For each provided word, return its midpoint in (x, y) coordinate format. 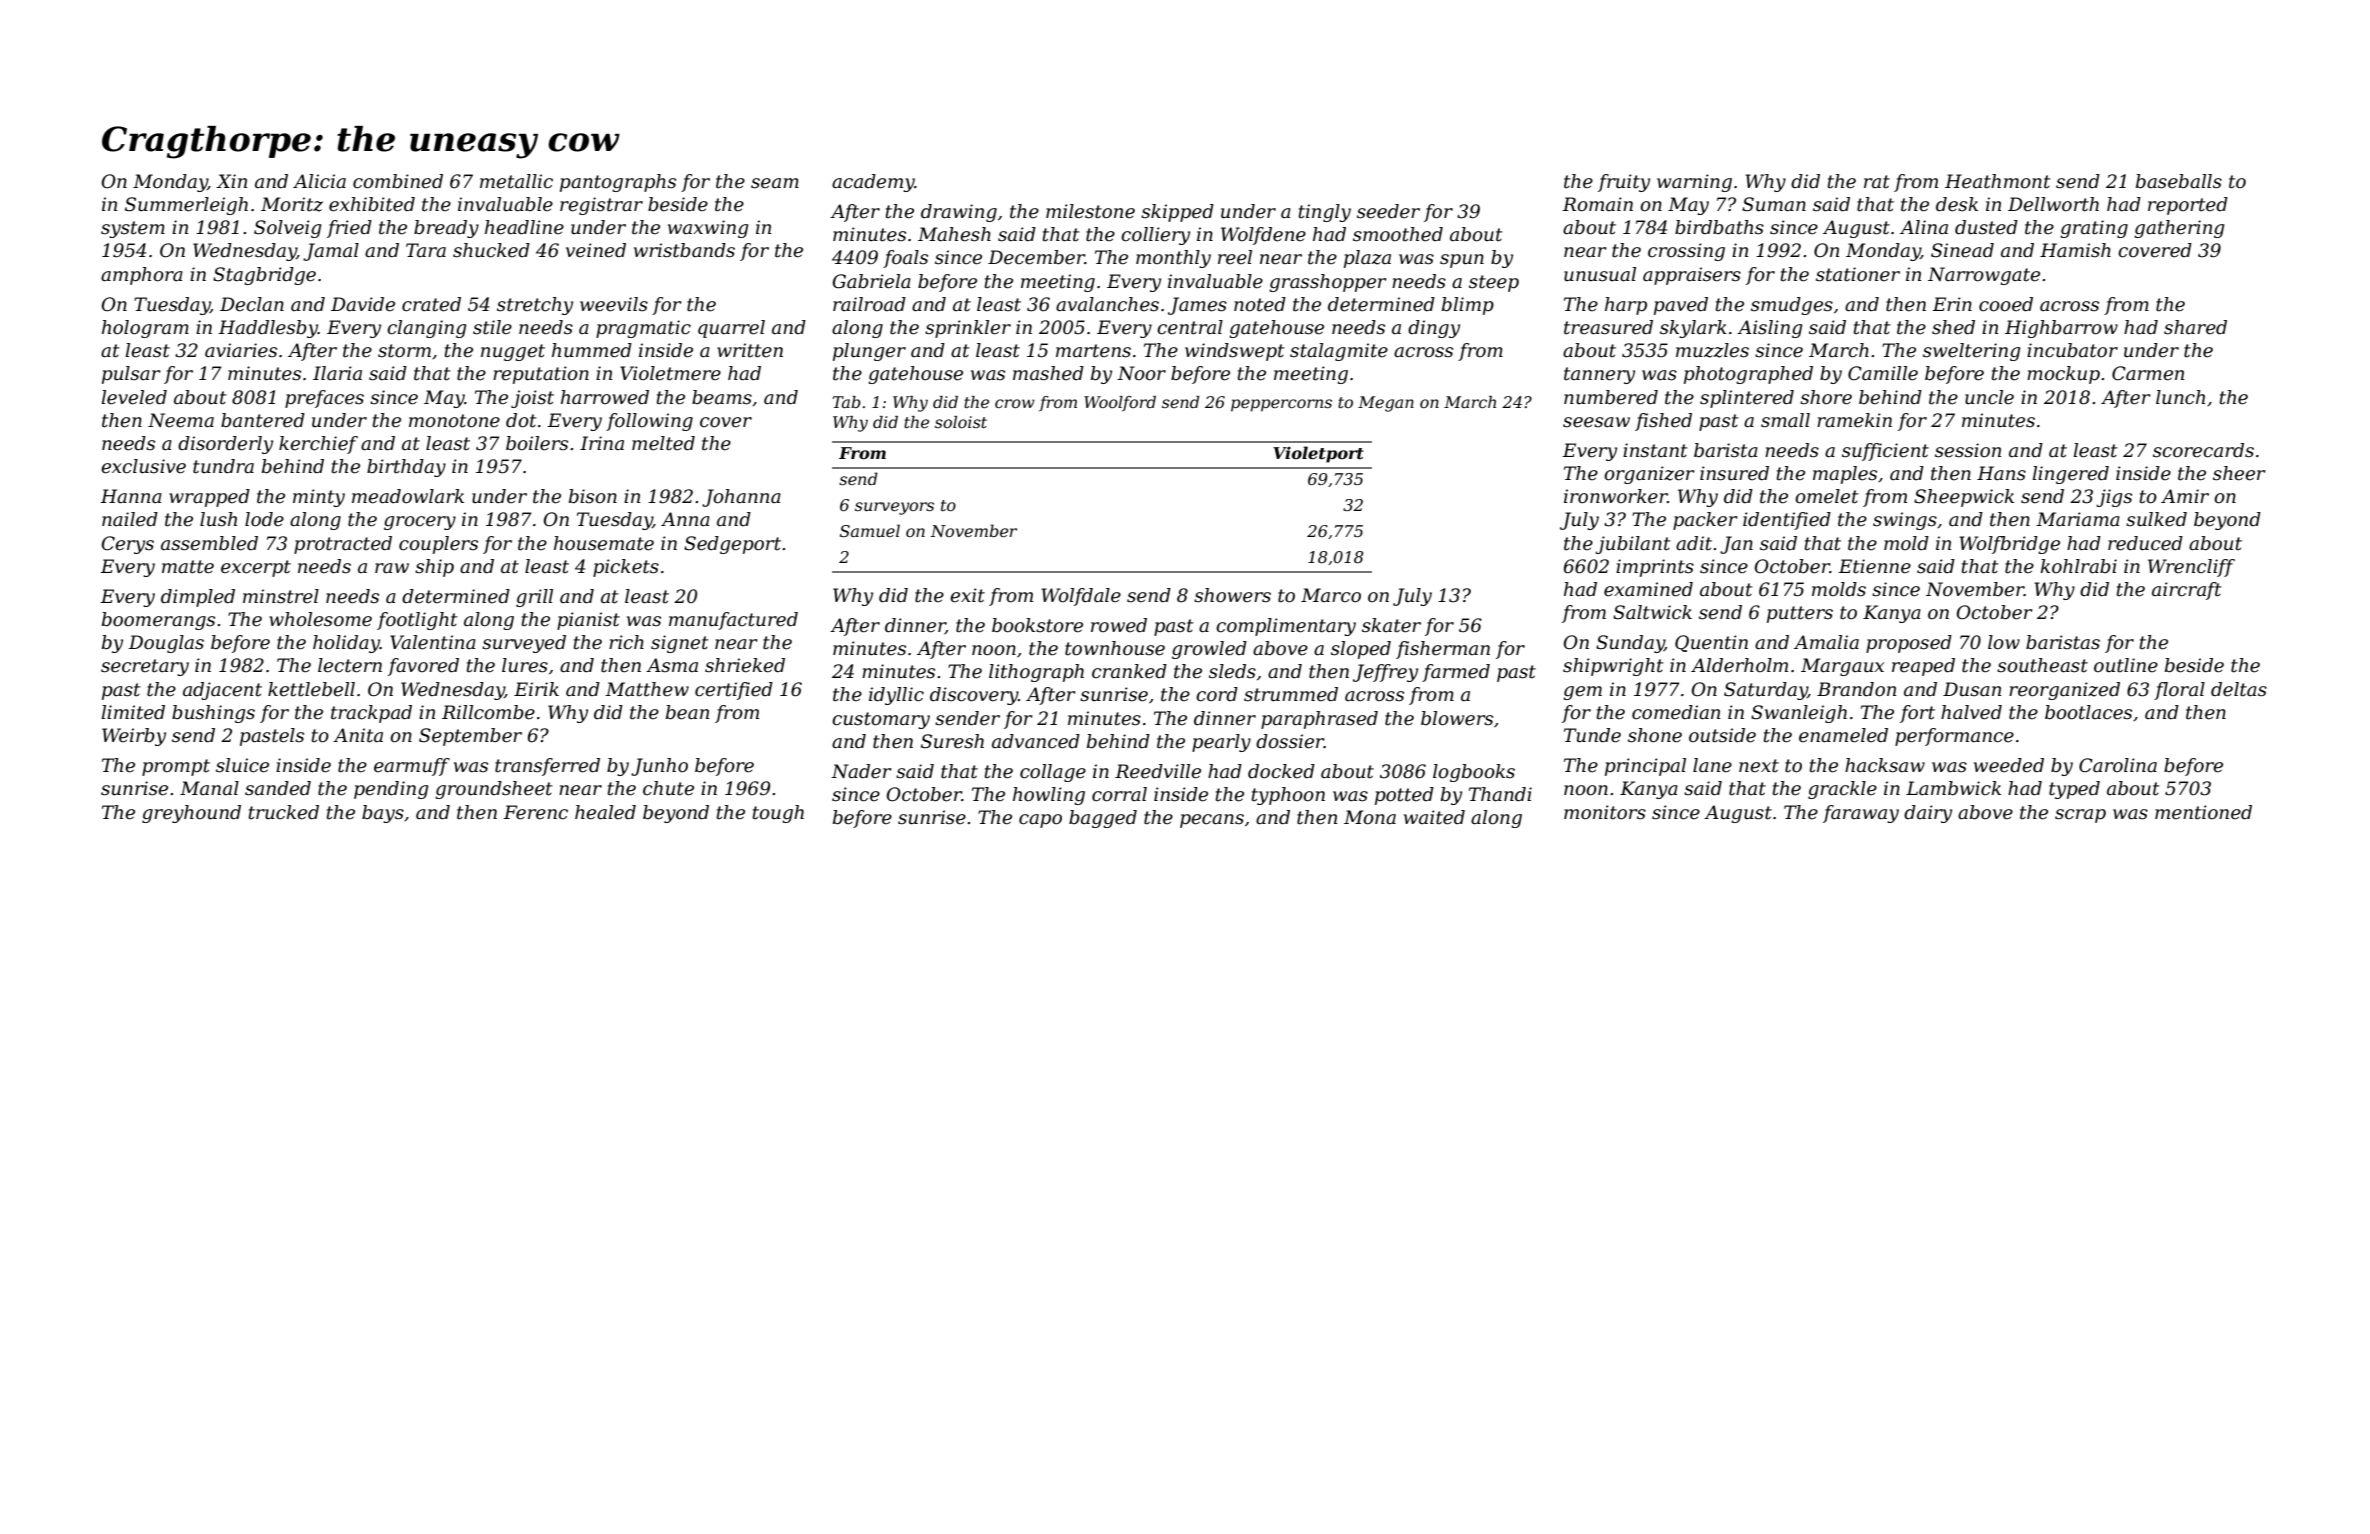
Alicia (319, 181)
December (1036, 257)
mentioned (2203, 812)
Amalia (1826, 642)
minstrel (281, 596)
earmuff (412, 767)
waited (1434, 817)
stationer (1858, 274)
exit (967, 595)
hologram (145, 329)
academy (873, 183)
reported (2188, 206)
